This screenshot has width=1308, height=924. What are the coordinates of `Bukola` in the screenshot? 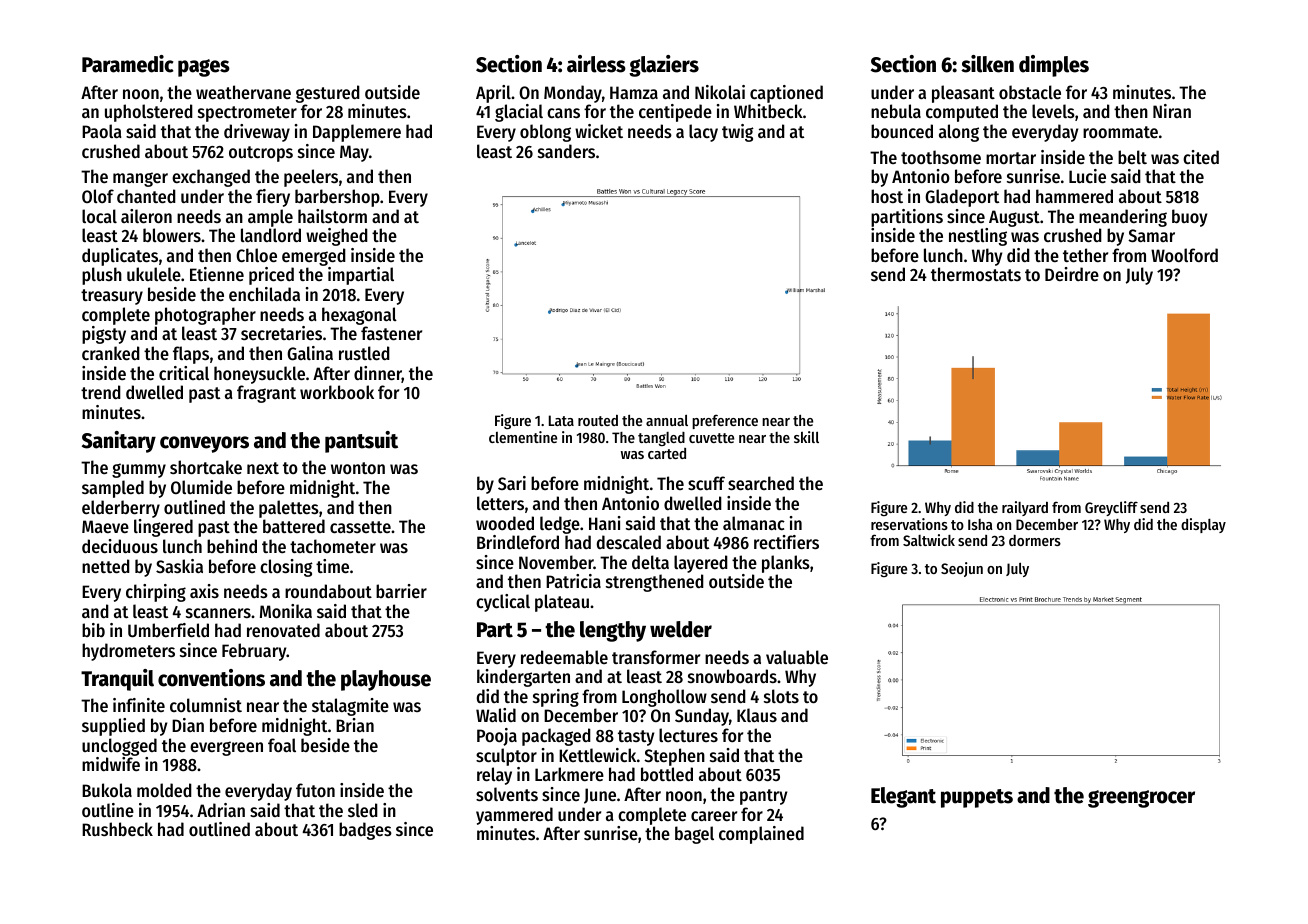 It's located at (107, 790).
